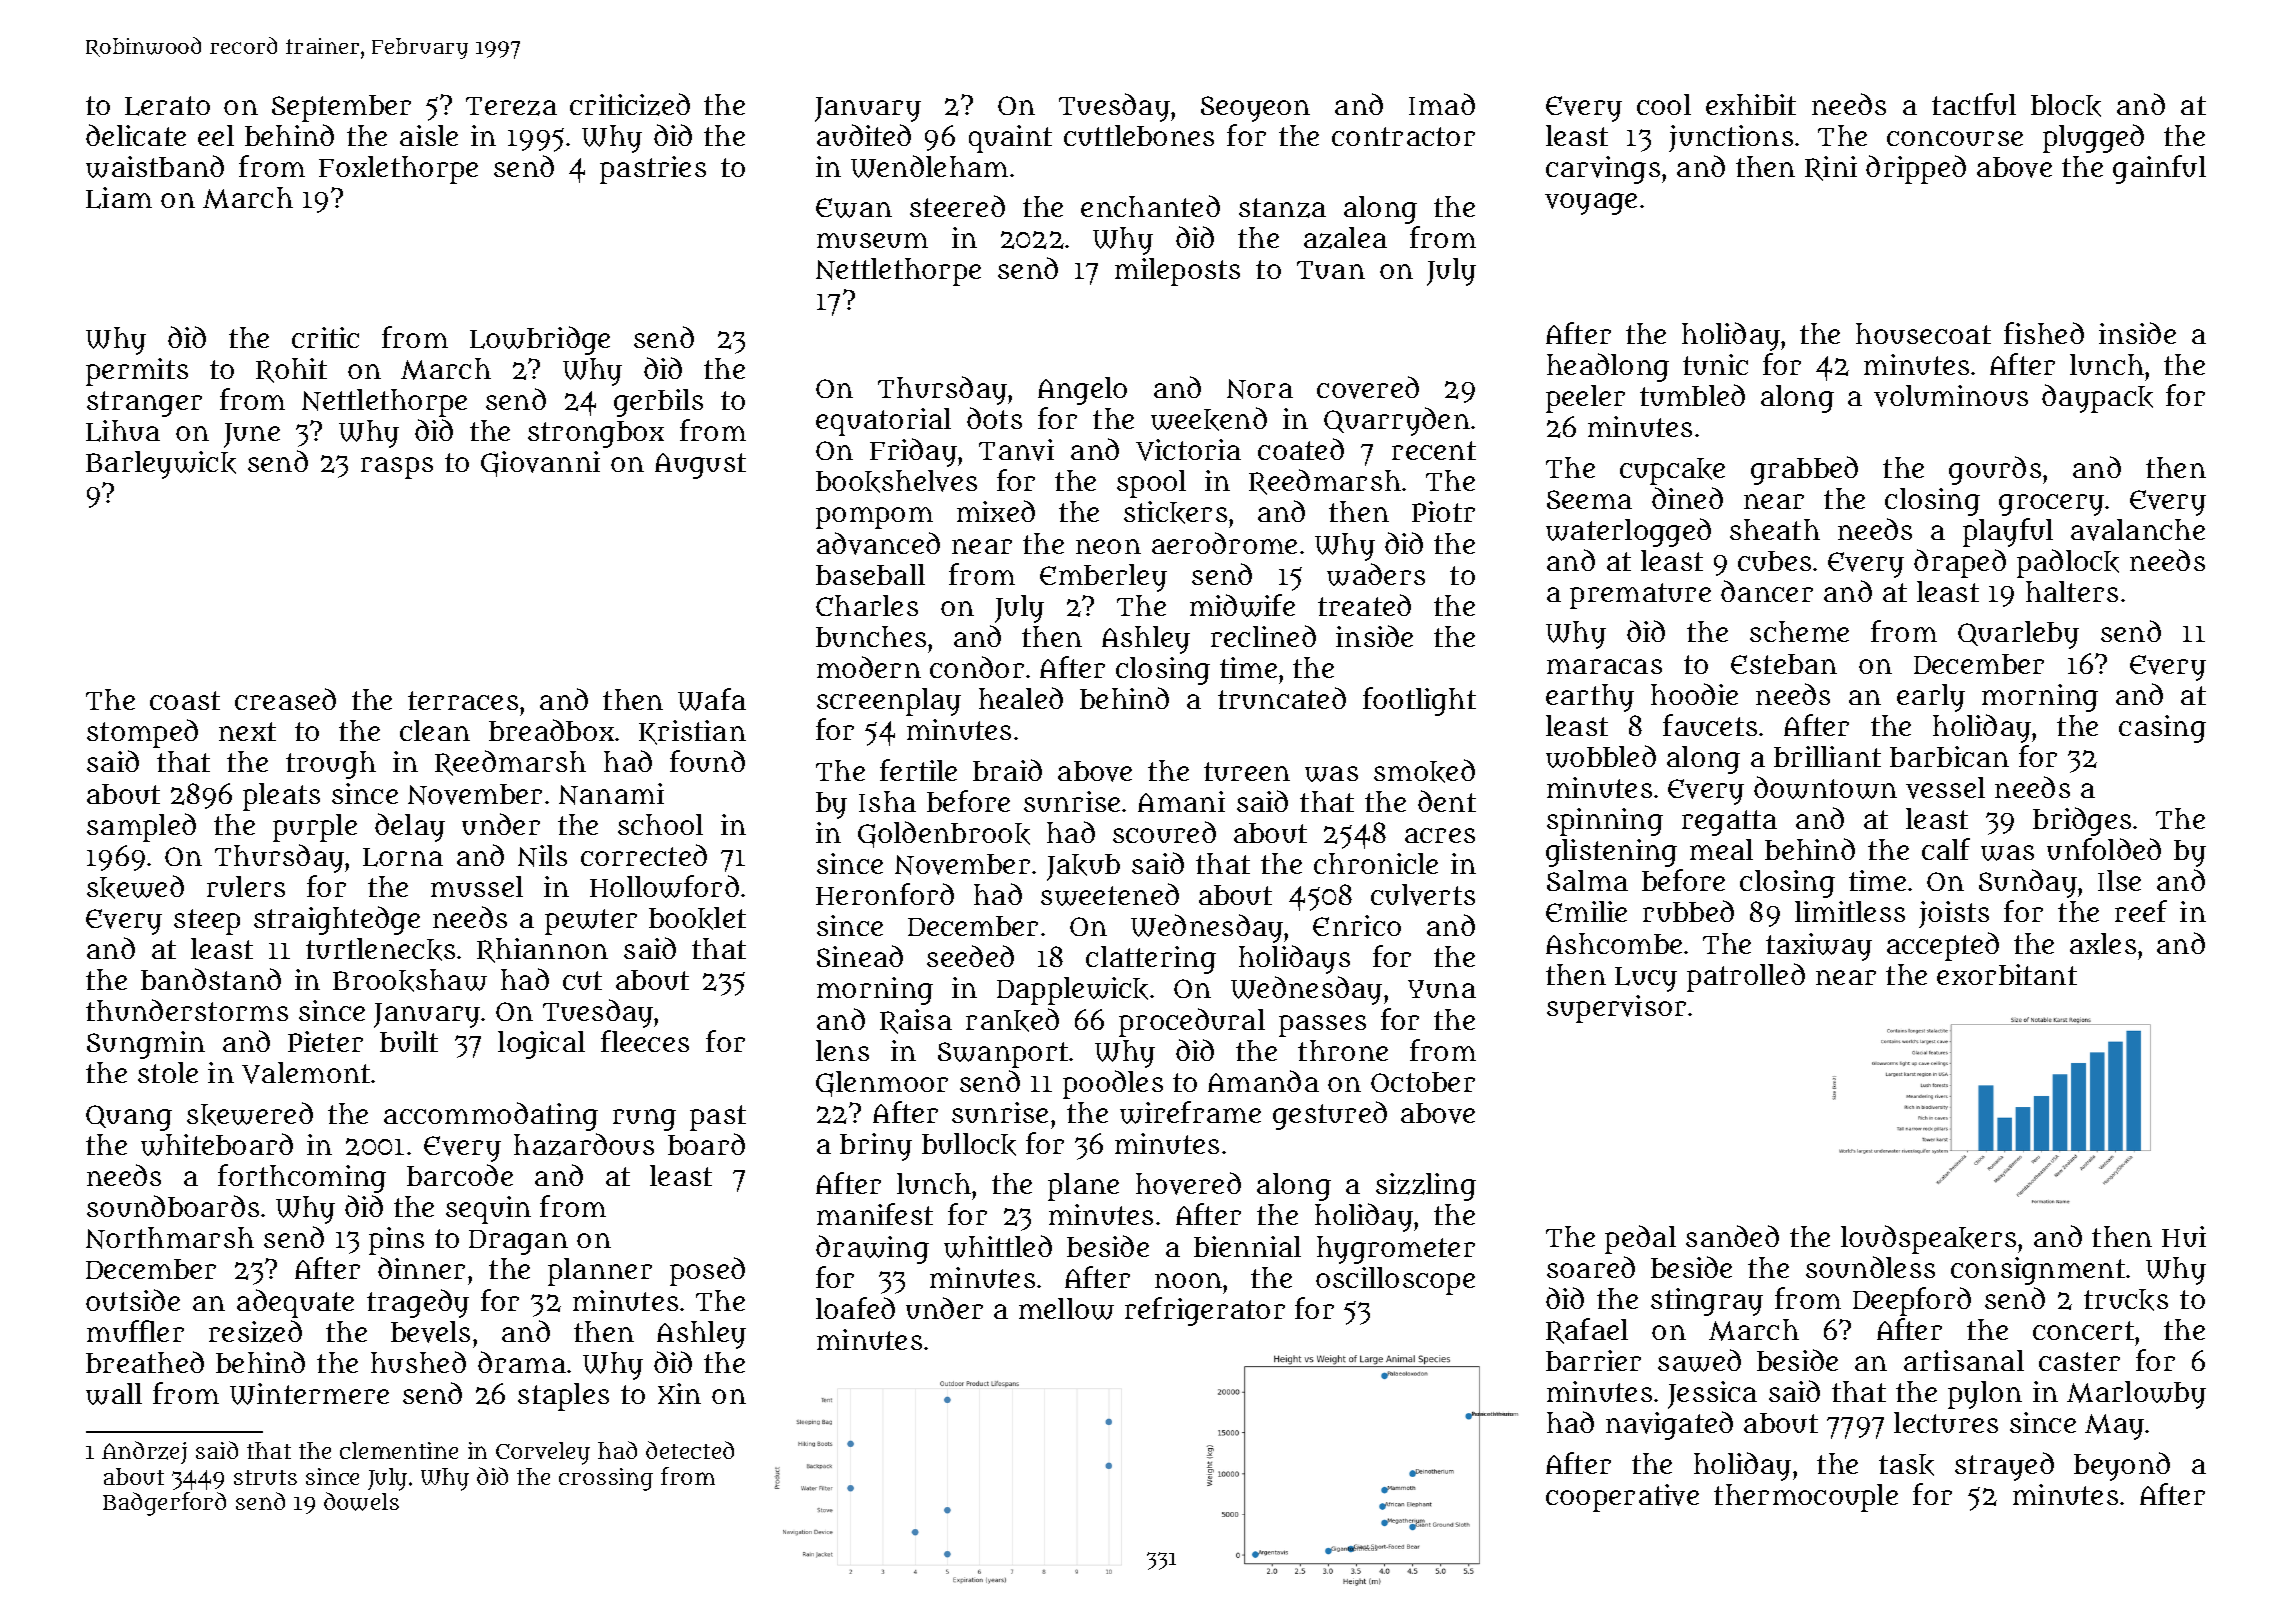 The image size is (2292, 1620). I want to click on skewed, so click(135, 887).
